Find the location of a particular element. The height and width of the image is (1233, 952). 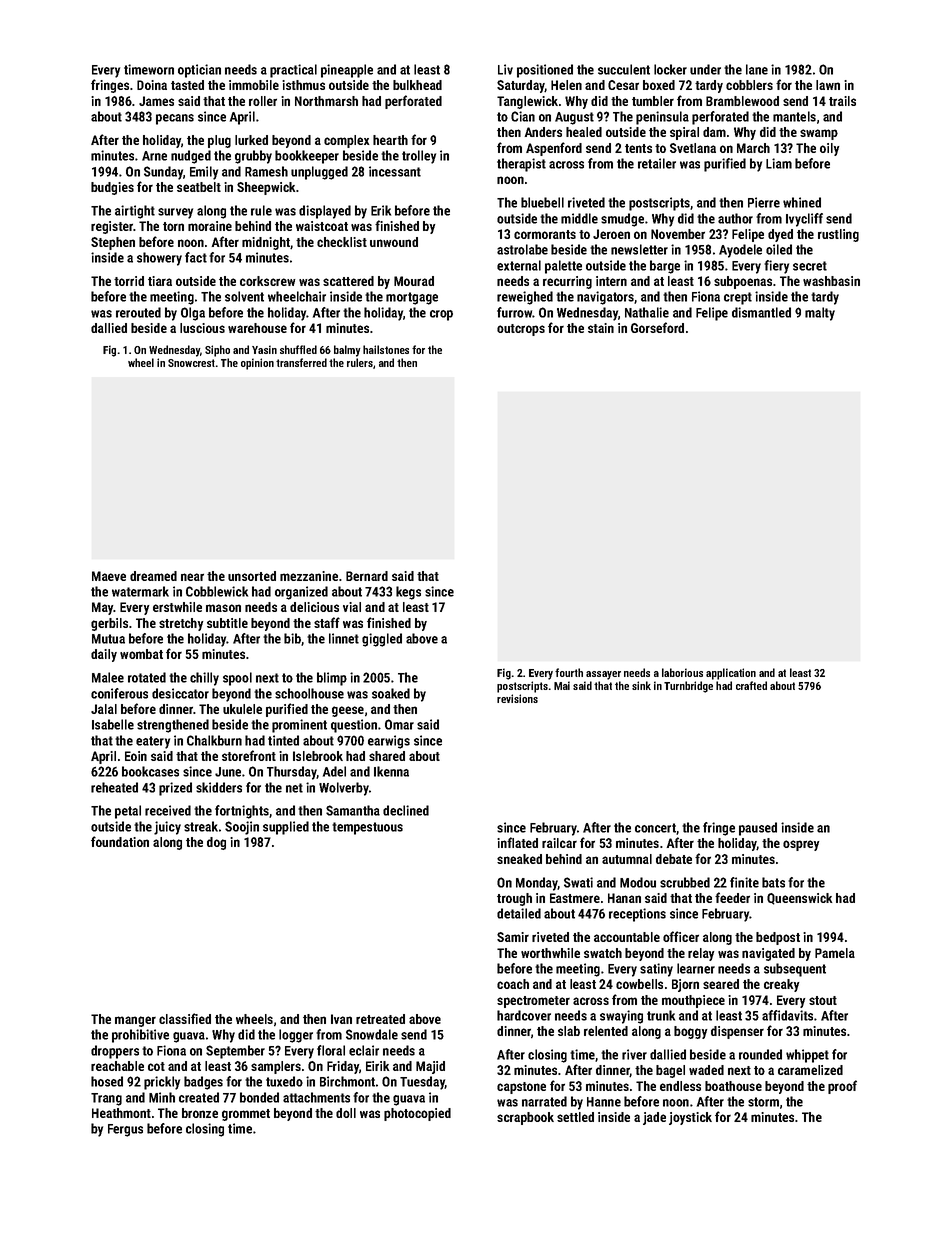

malty is located at coordinates (820, 314).
